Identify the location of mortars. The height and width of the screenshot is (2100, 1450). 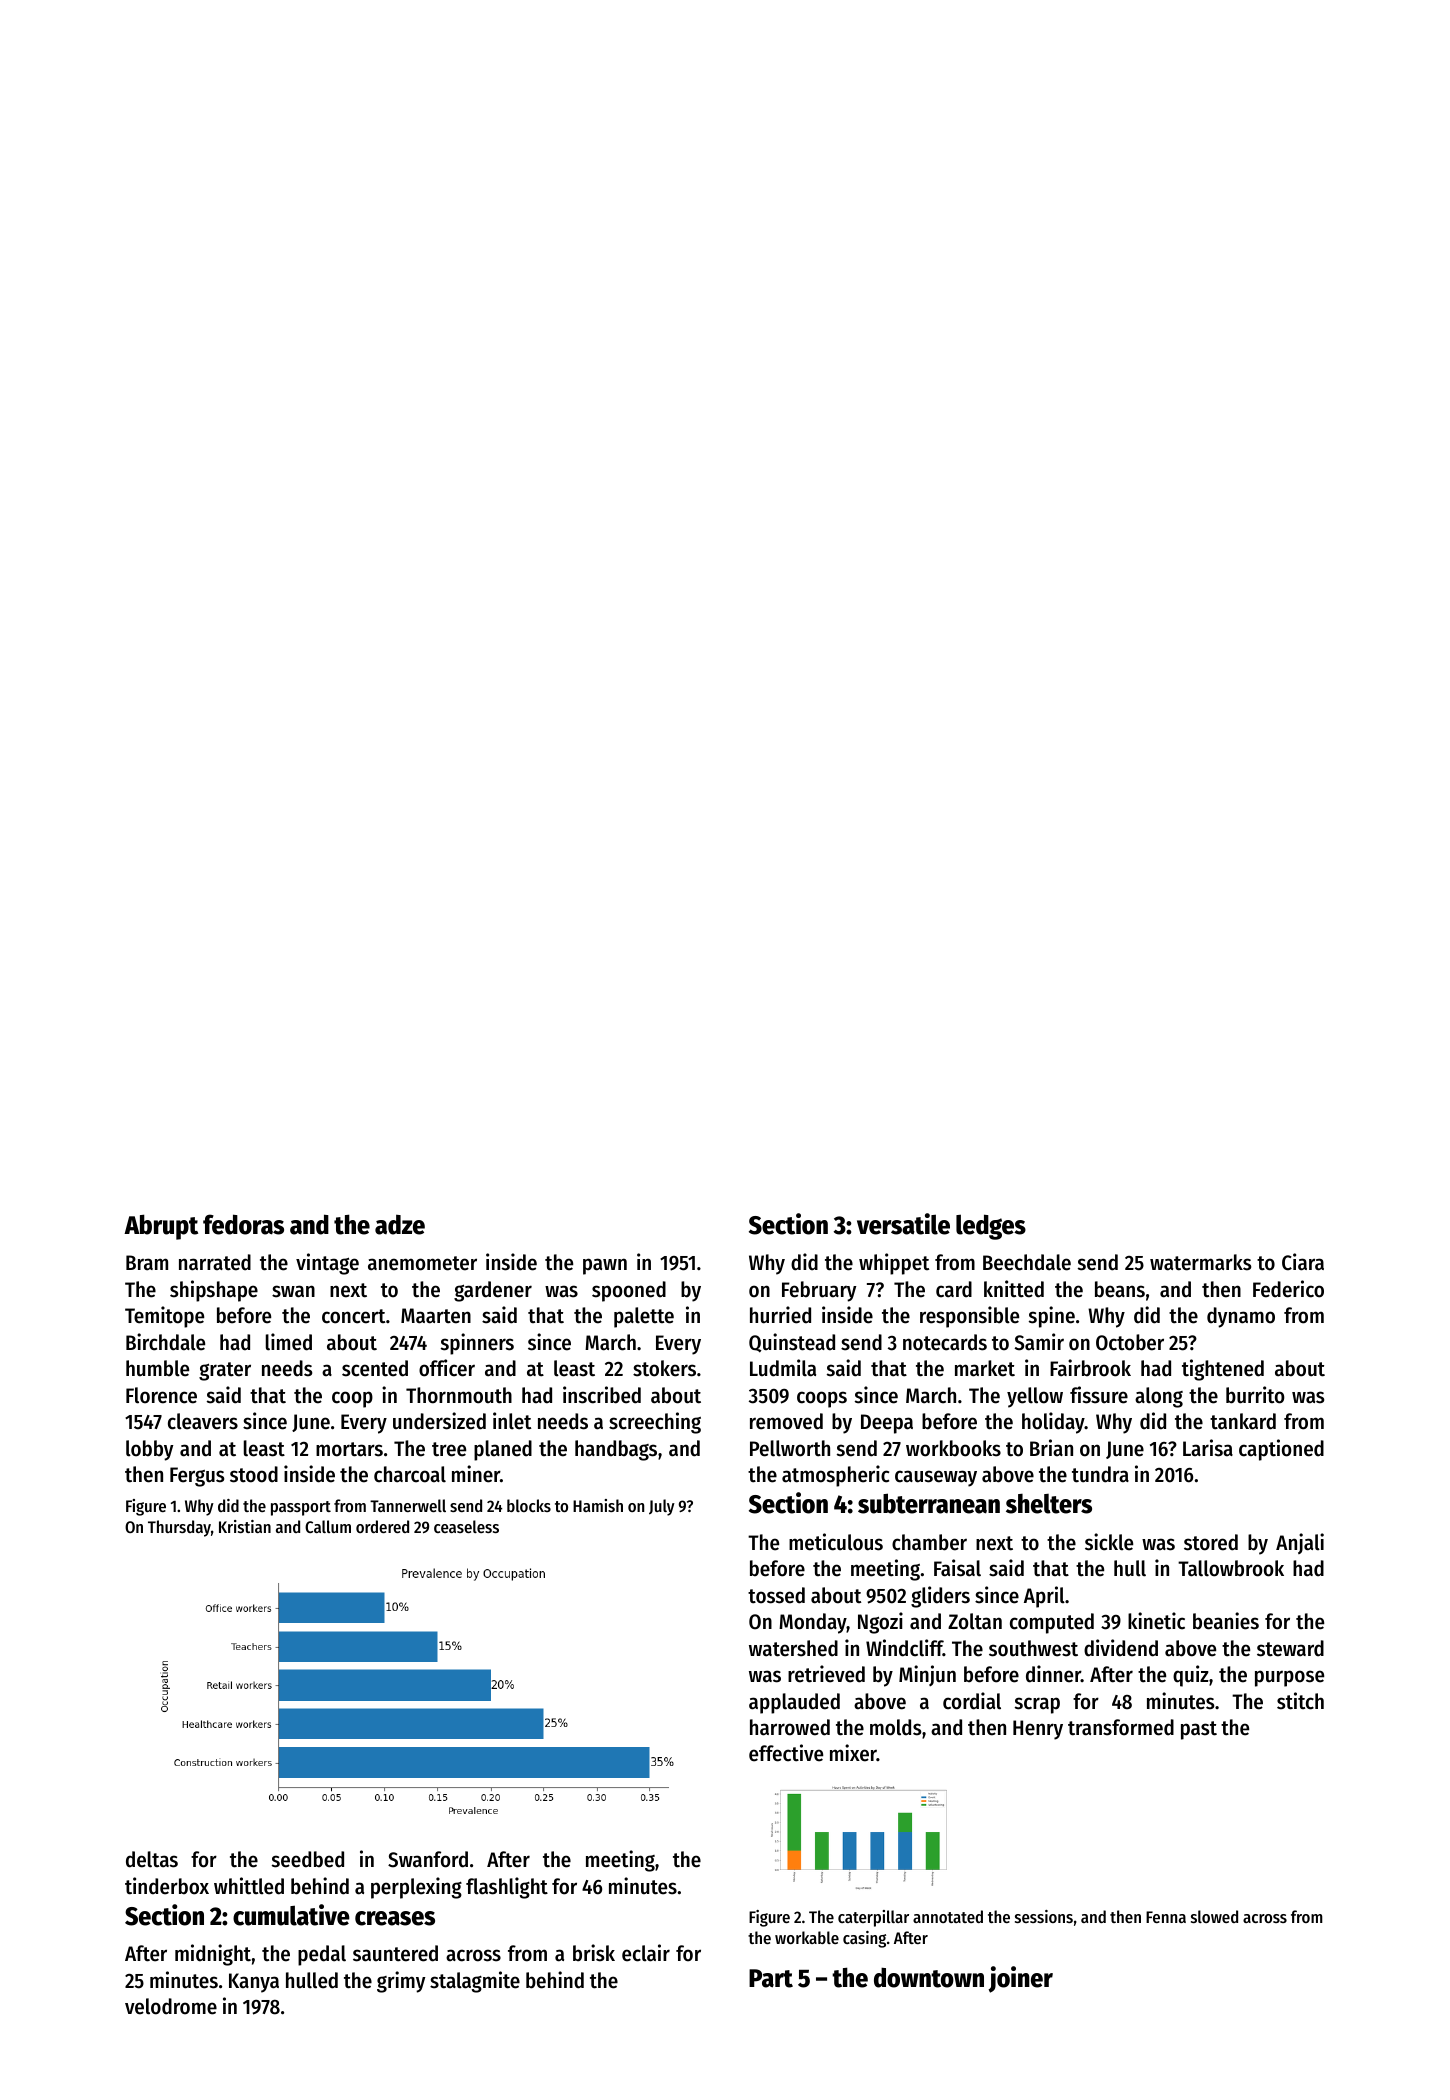
(349, 1449).
